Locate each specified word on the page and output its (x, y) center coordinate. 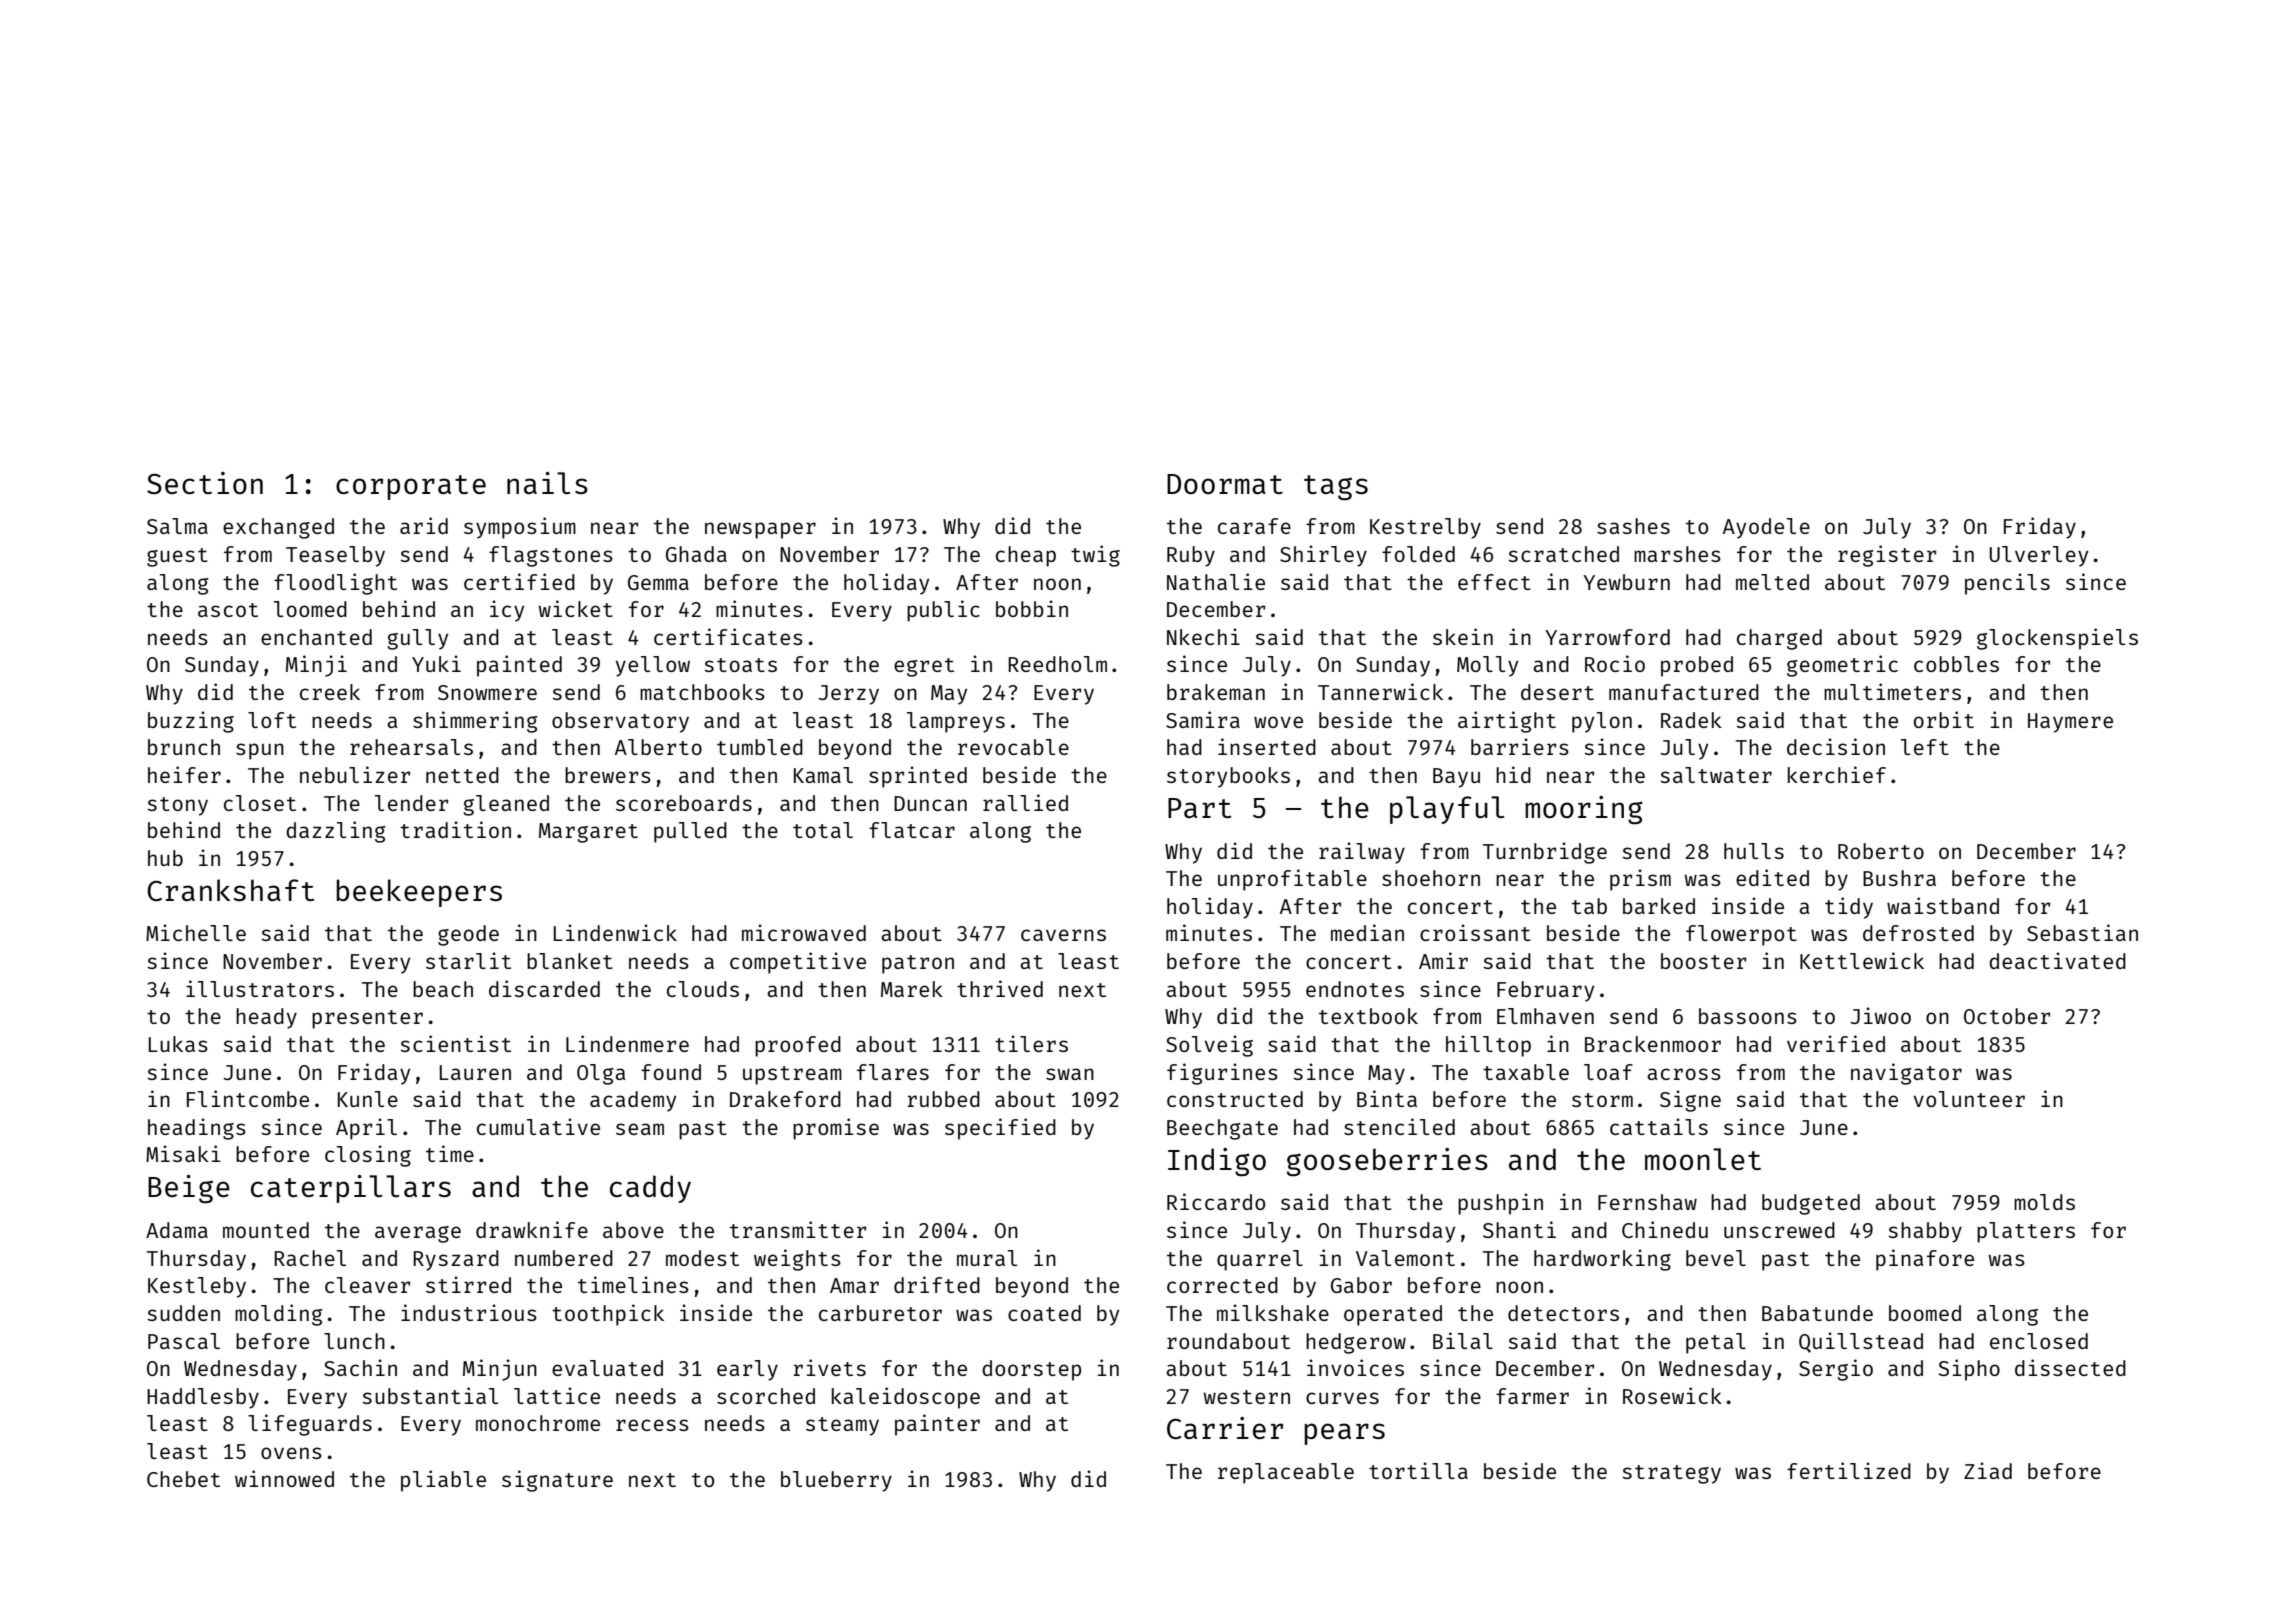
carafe (1254, 526)
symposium (520, 528)
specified (1000, 1129)
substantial (430, 1395)
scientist (455, 1043)
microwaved (804, 932)
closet (260, 803)
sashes (1633, 526)
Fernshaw (1647, 1202)
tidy (1849, 908)
